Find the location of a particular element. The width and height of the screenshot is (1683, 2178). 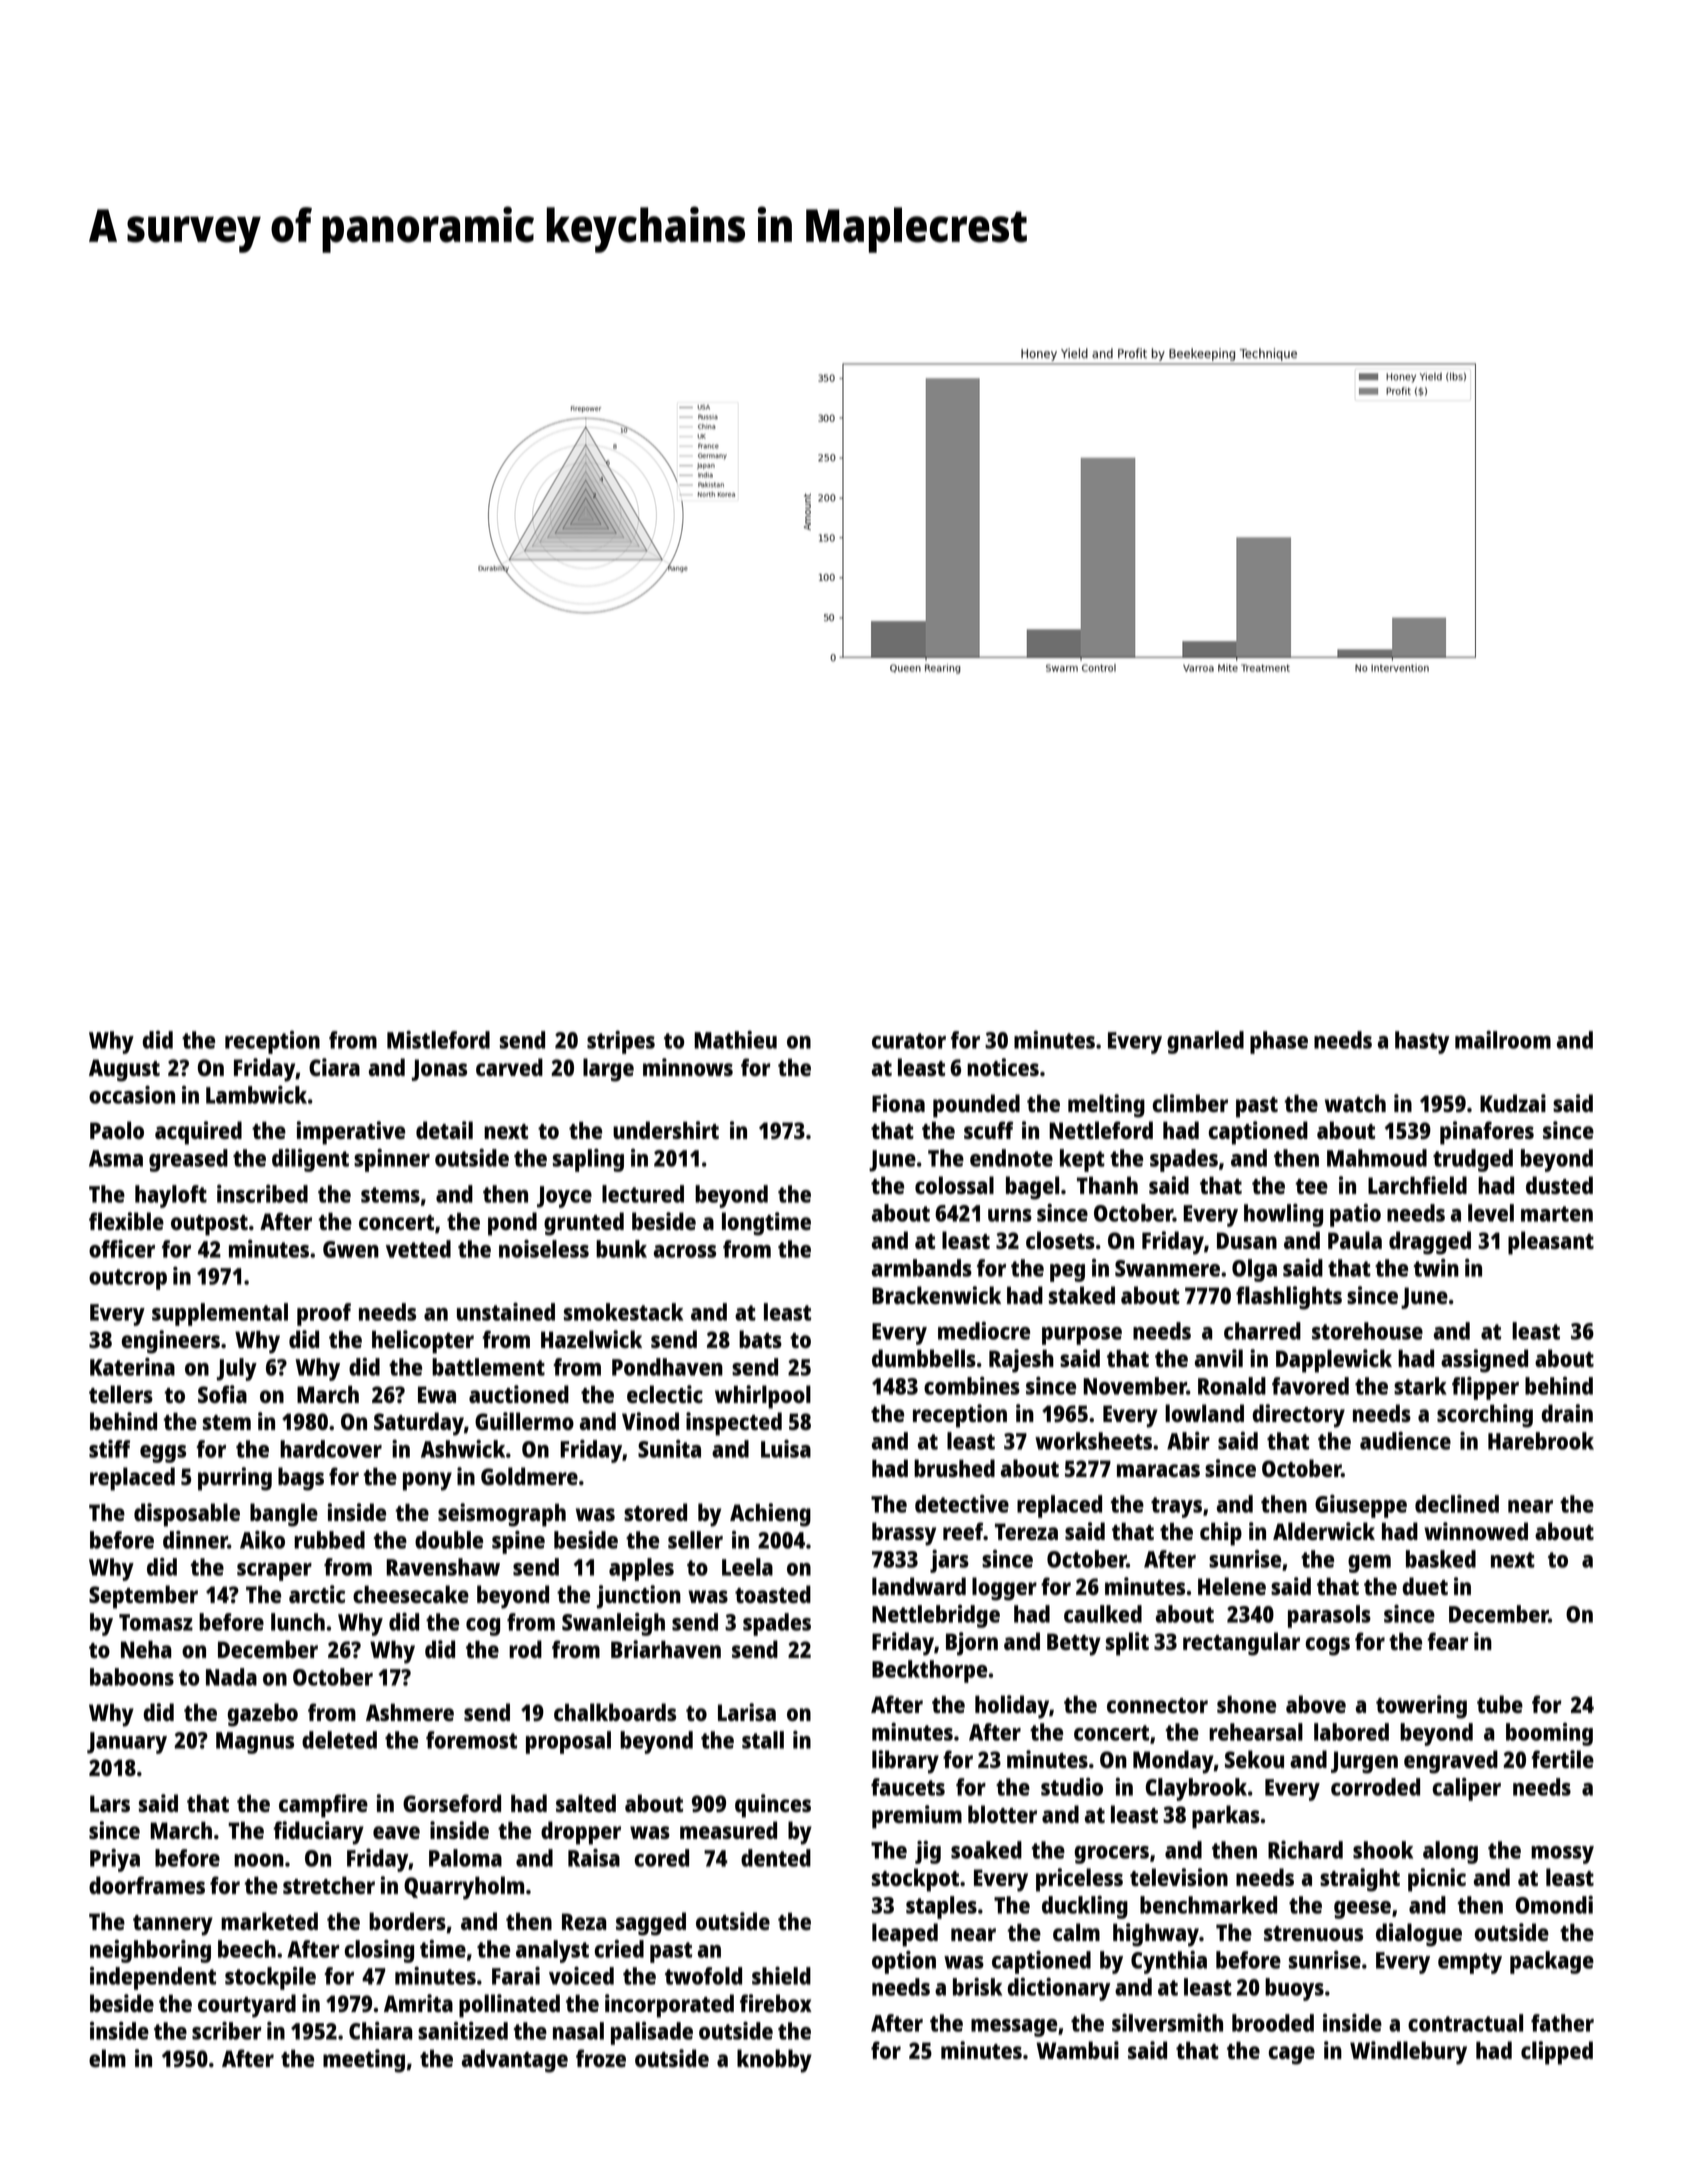

beech is located at coordinates (247, 1949).
